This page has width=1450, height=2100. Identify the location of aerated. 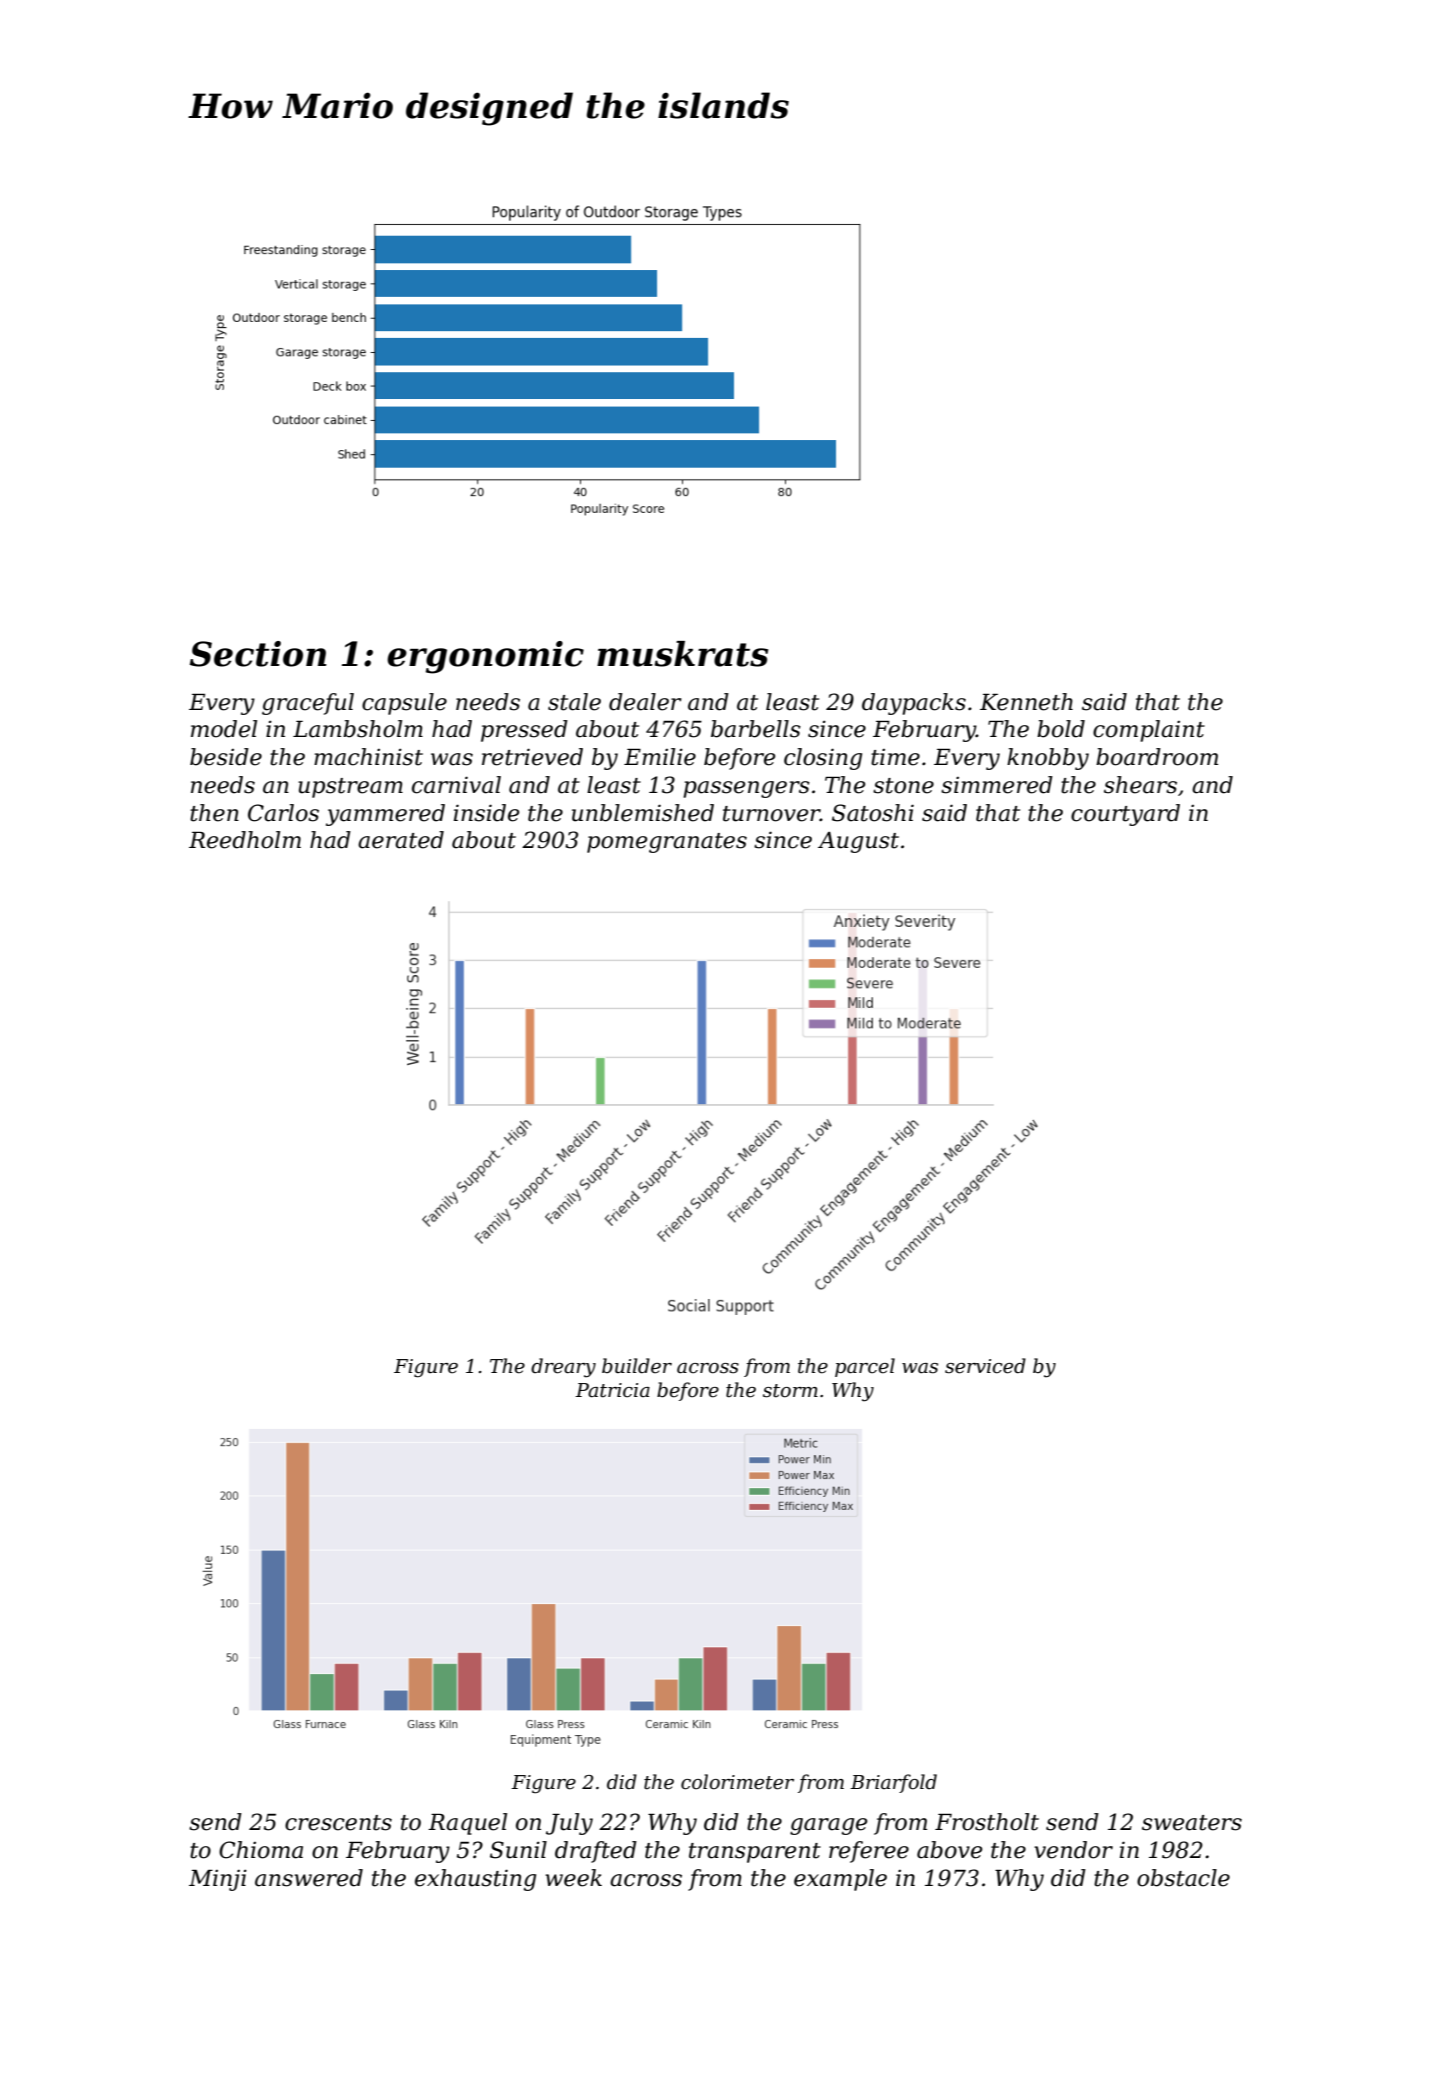
(401, 840).
